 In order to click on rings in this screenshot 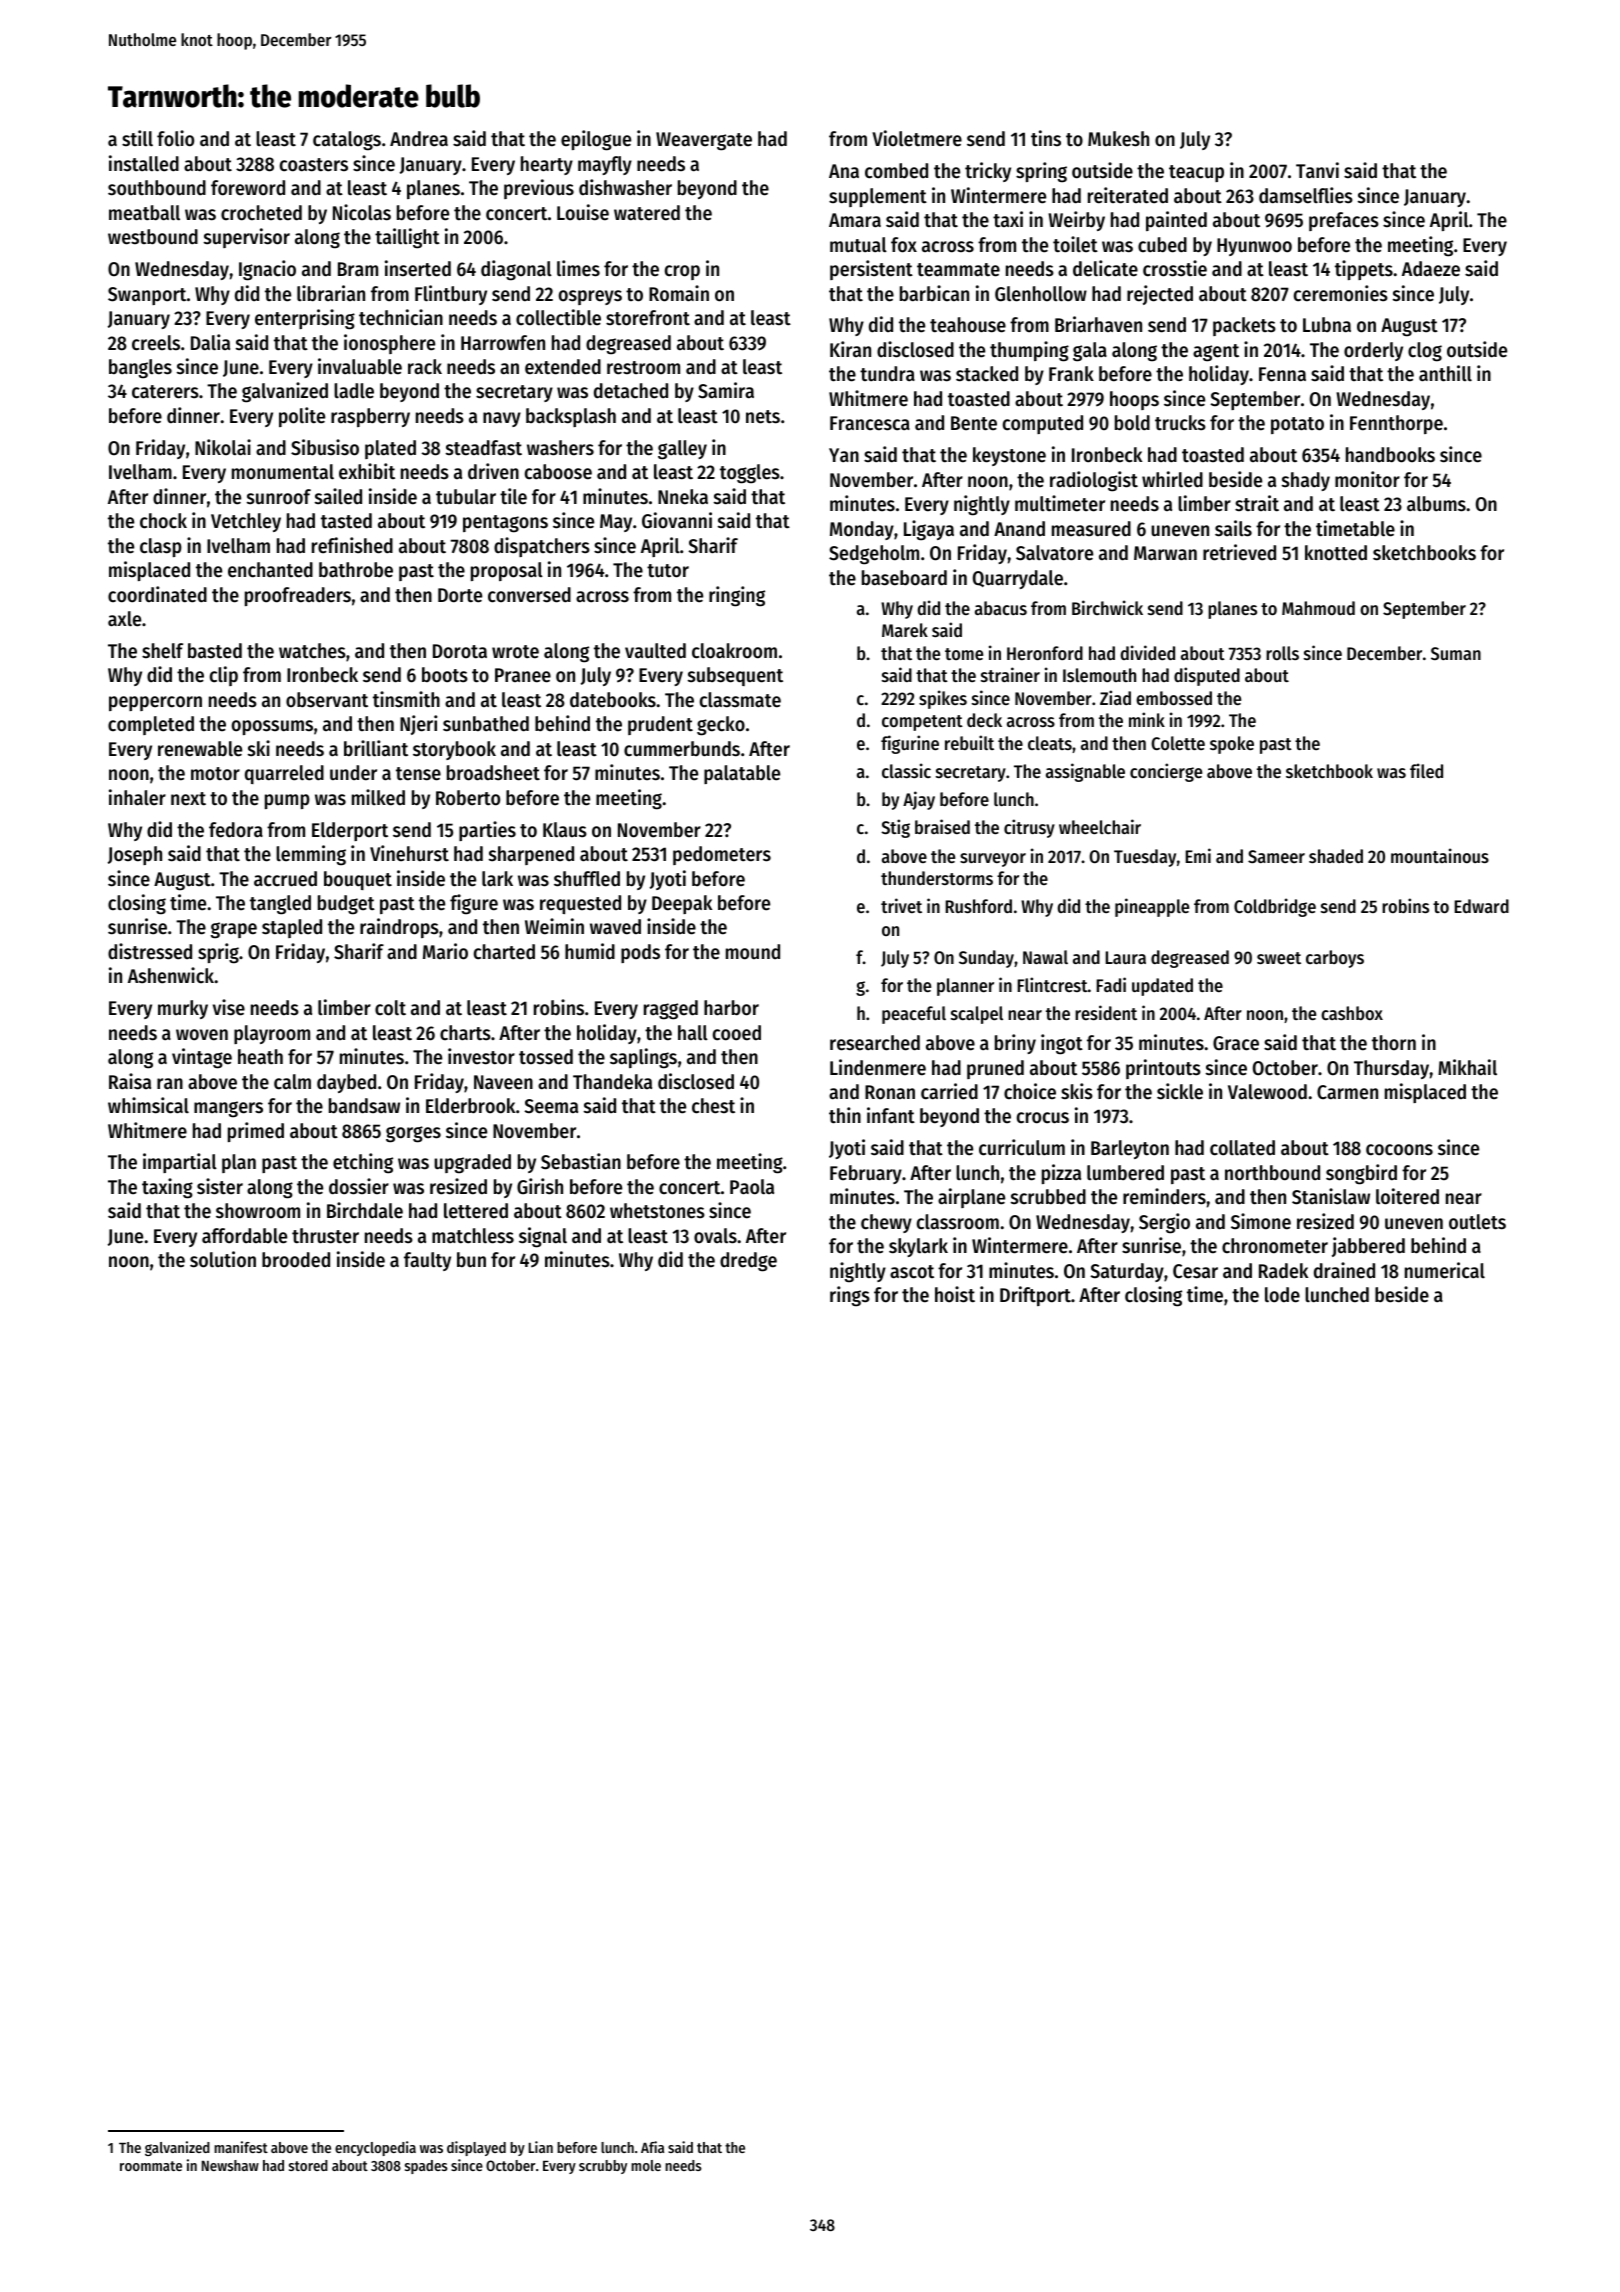, I will do `click(850, 1296)`.
